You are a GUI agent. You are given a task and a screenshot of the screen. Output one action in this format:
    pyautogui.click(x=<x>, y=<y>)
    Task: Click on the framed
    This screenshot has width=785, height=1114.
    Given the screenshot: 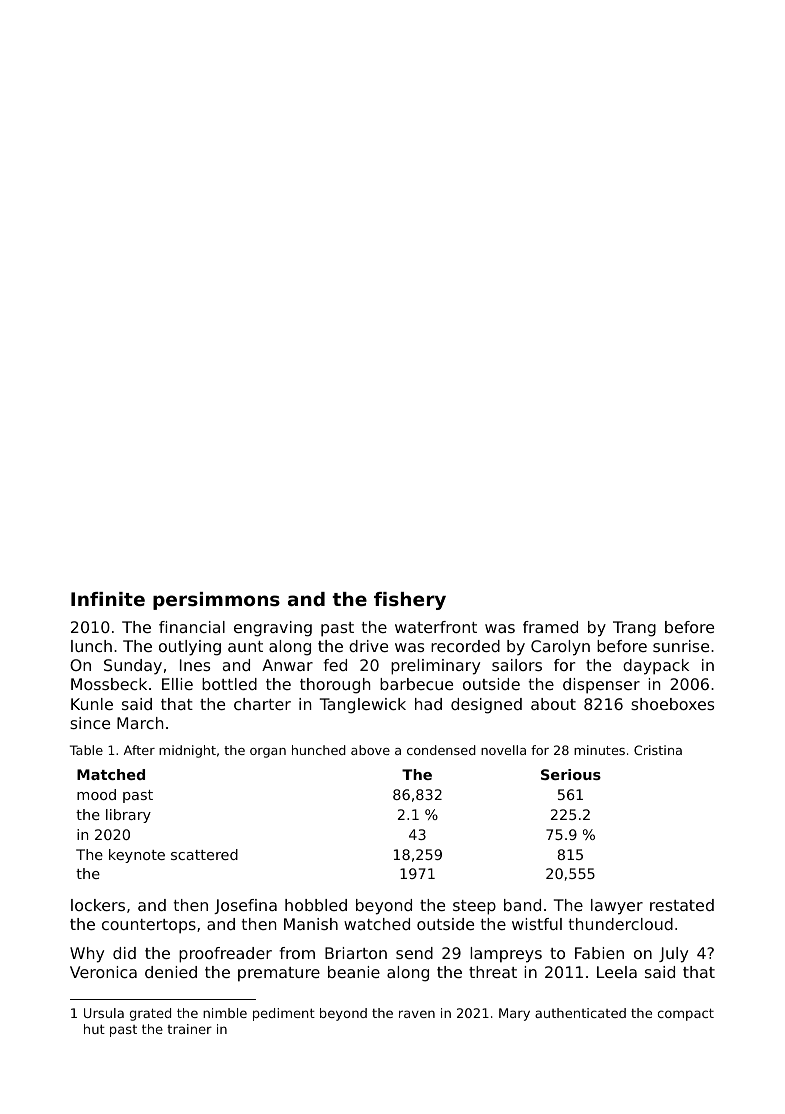 What is the action you would take?
    pyautogui.click(x=550, y=627)
